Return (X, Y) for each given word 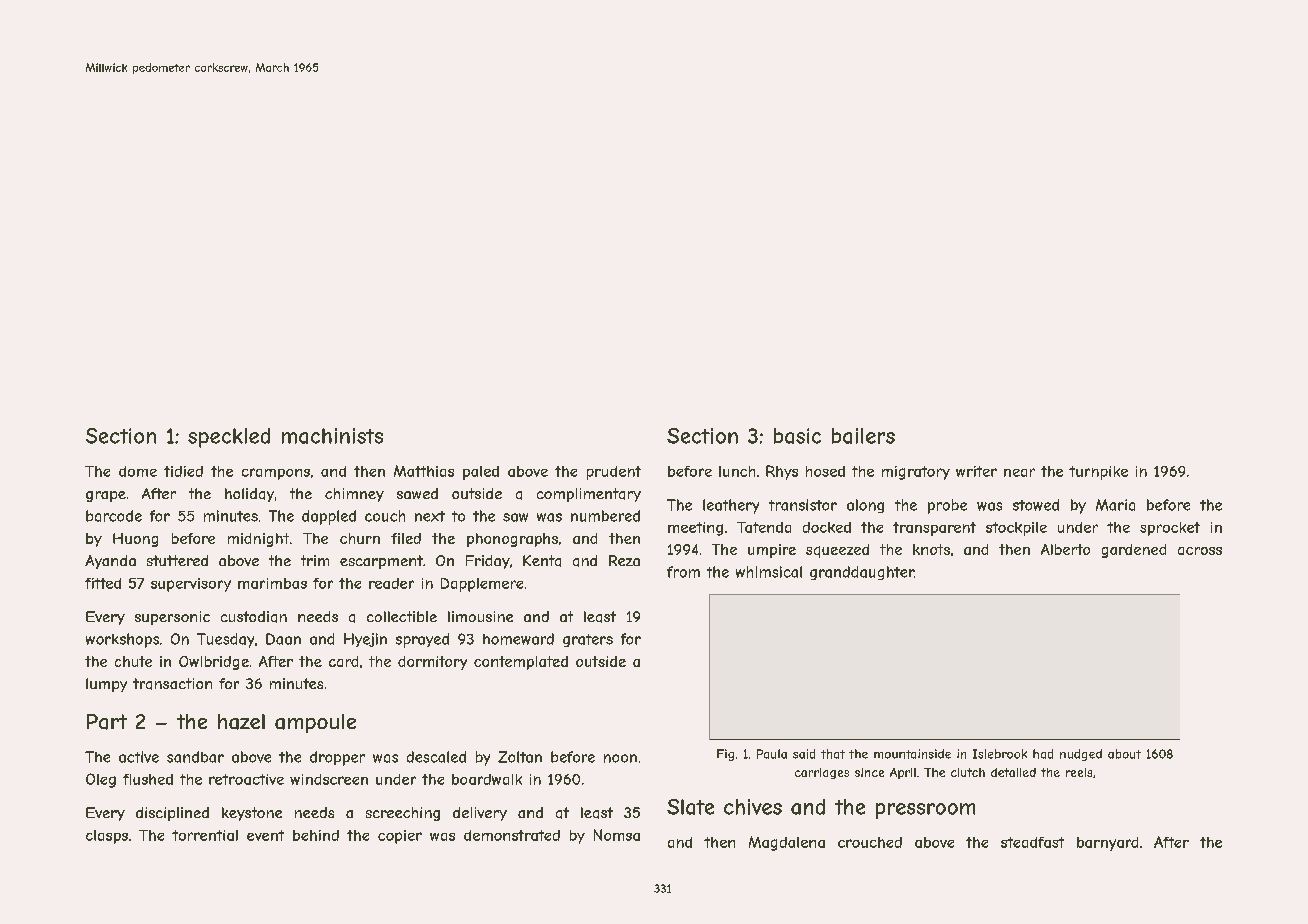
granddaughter (862, 573)
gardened (1134, 551)
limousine (480, 616)
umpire (772, 551)
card (343, 661)
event (265, 835)
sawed (417, 493)
